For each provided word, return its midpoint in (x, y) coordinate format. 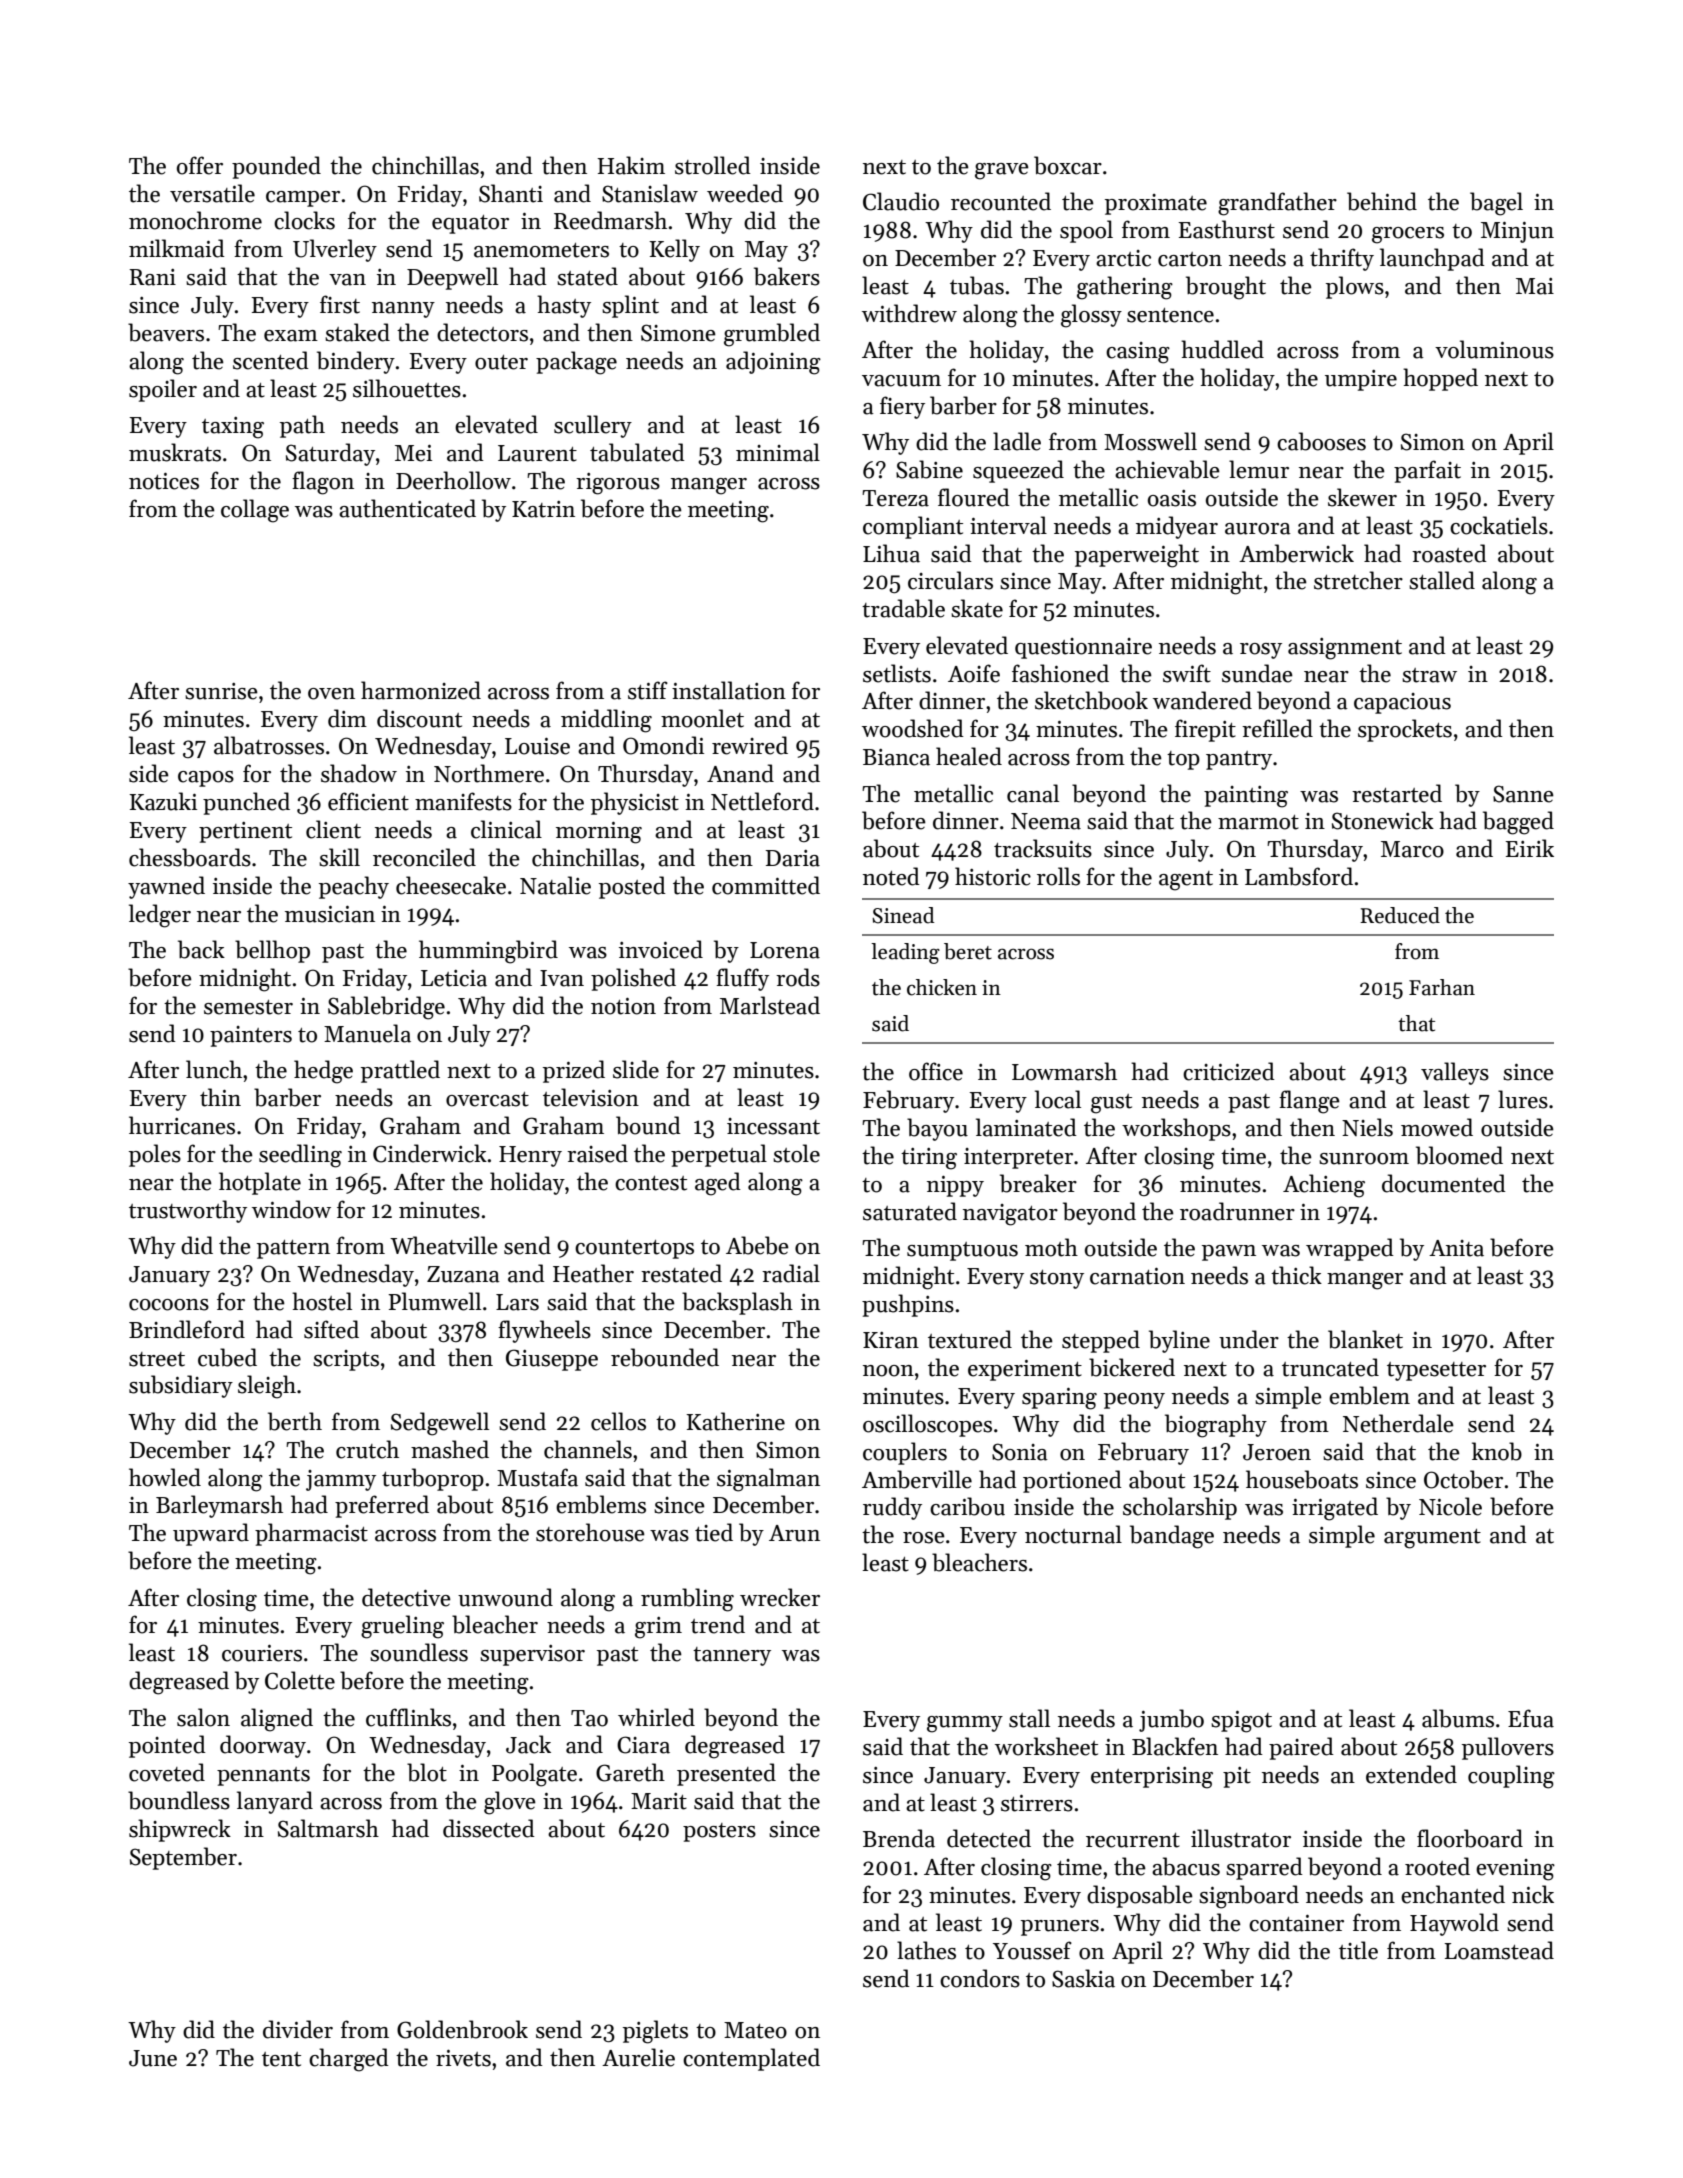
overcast (487, 1099)
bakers (787, 276)
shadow (359, 773)
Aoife (974, 673)
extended (1411, 1774)
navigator (1010, 1215)
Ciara (643, 1745)
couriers (262, 1653)
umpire (1361, 380)
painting (1246, 797)
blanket (1365, 1339)
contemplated (751, 2059)
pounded (276, 167)
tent (281, 2059)
